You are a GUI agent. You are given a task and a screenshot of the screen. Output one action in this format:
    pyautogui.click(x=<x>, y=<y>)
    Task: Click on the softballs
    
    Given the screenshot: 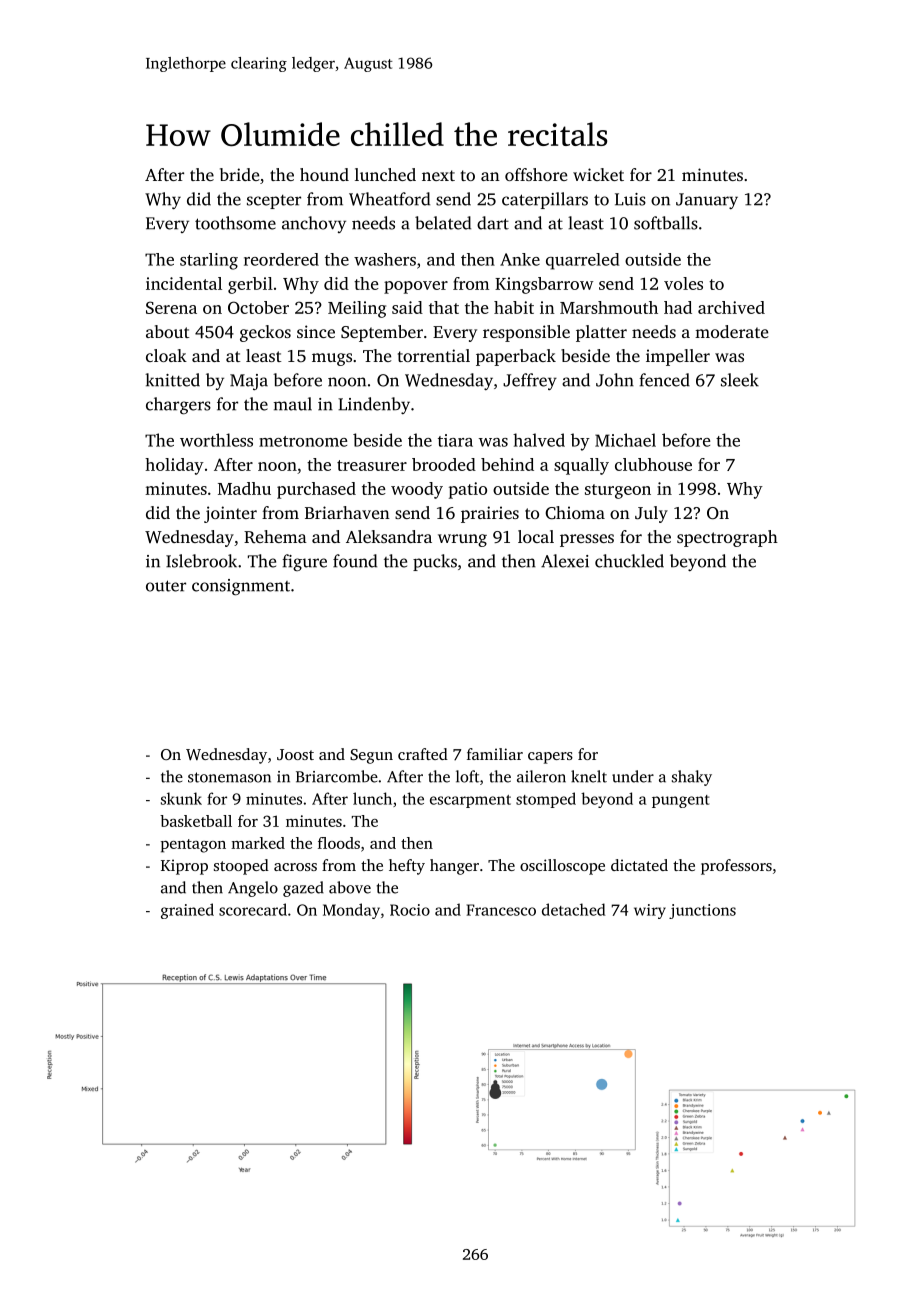 What is the action you would take?
    pyautogui.click(x=666, y=223)
